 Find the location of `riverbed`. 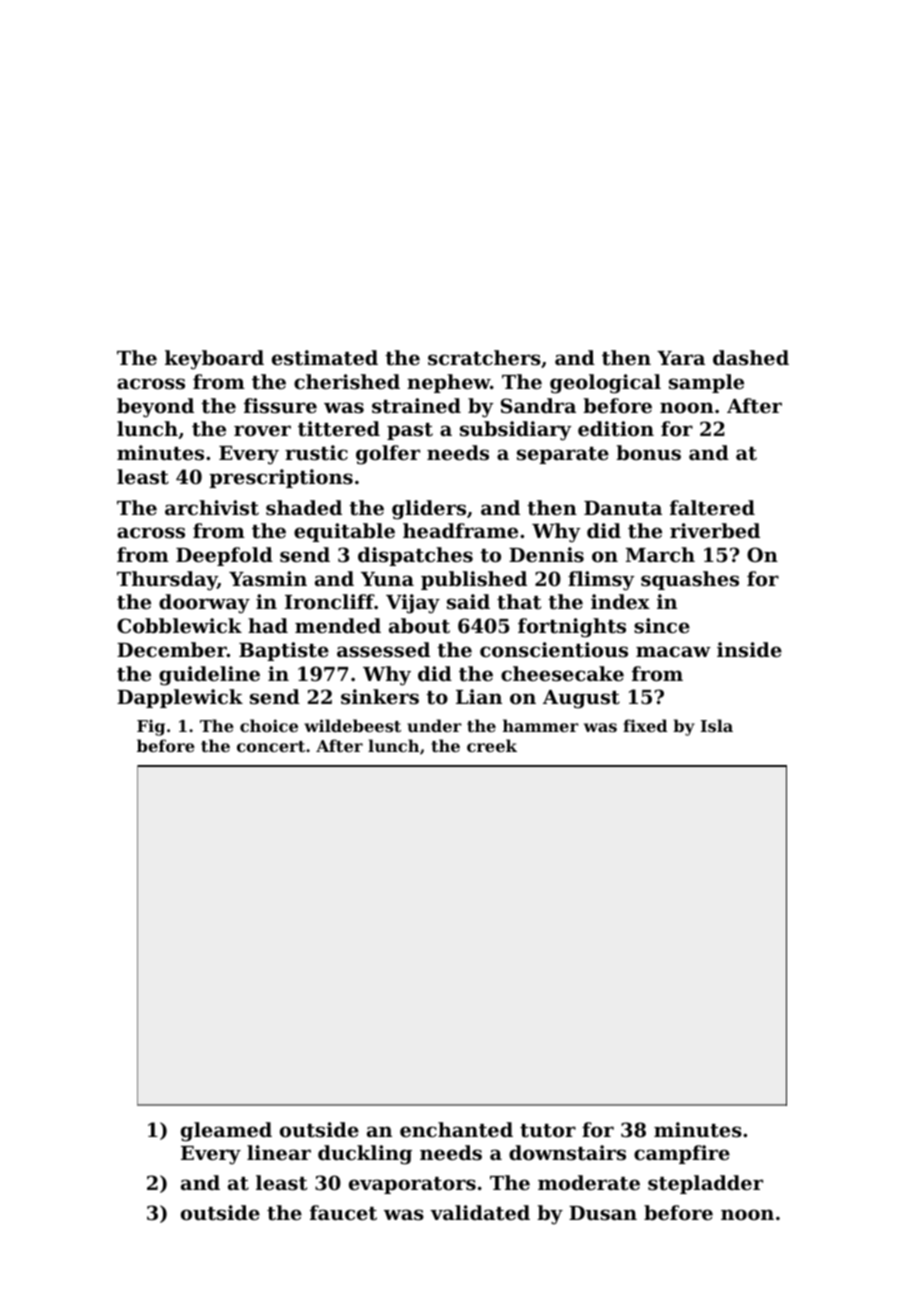

riverbed is located at coordinates (715, 530).
